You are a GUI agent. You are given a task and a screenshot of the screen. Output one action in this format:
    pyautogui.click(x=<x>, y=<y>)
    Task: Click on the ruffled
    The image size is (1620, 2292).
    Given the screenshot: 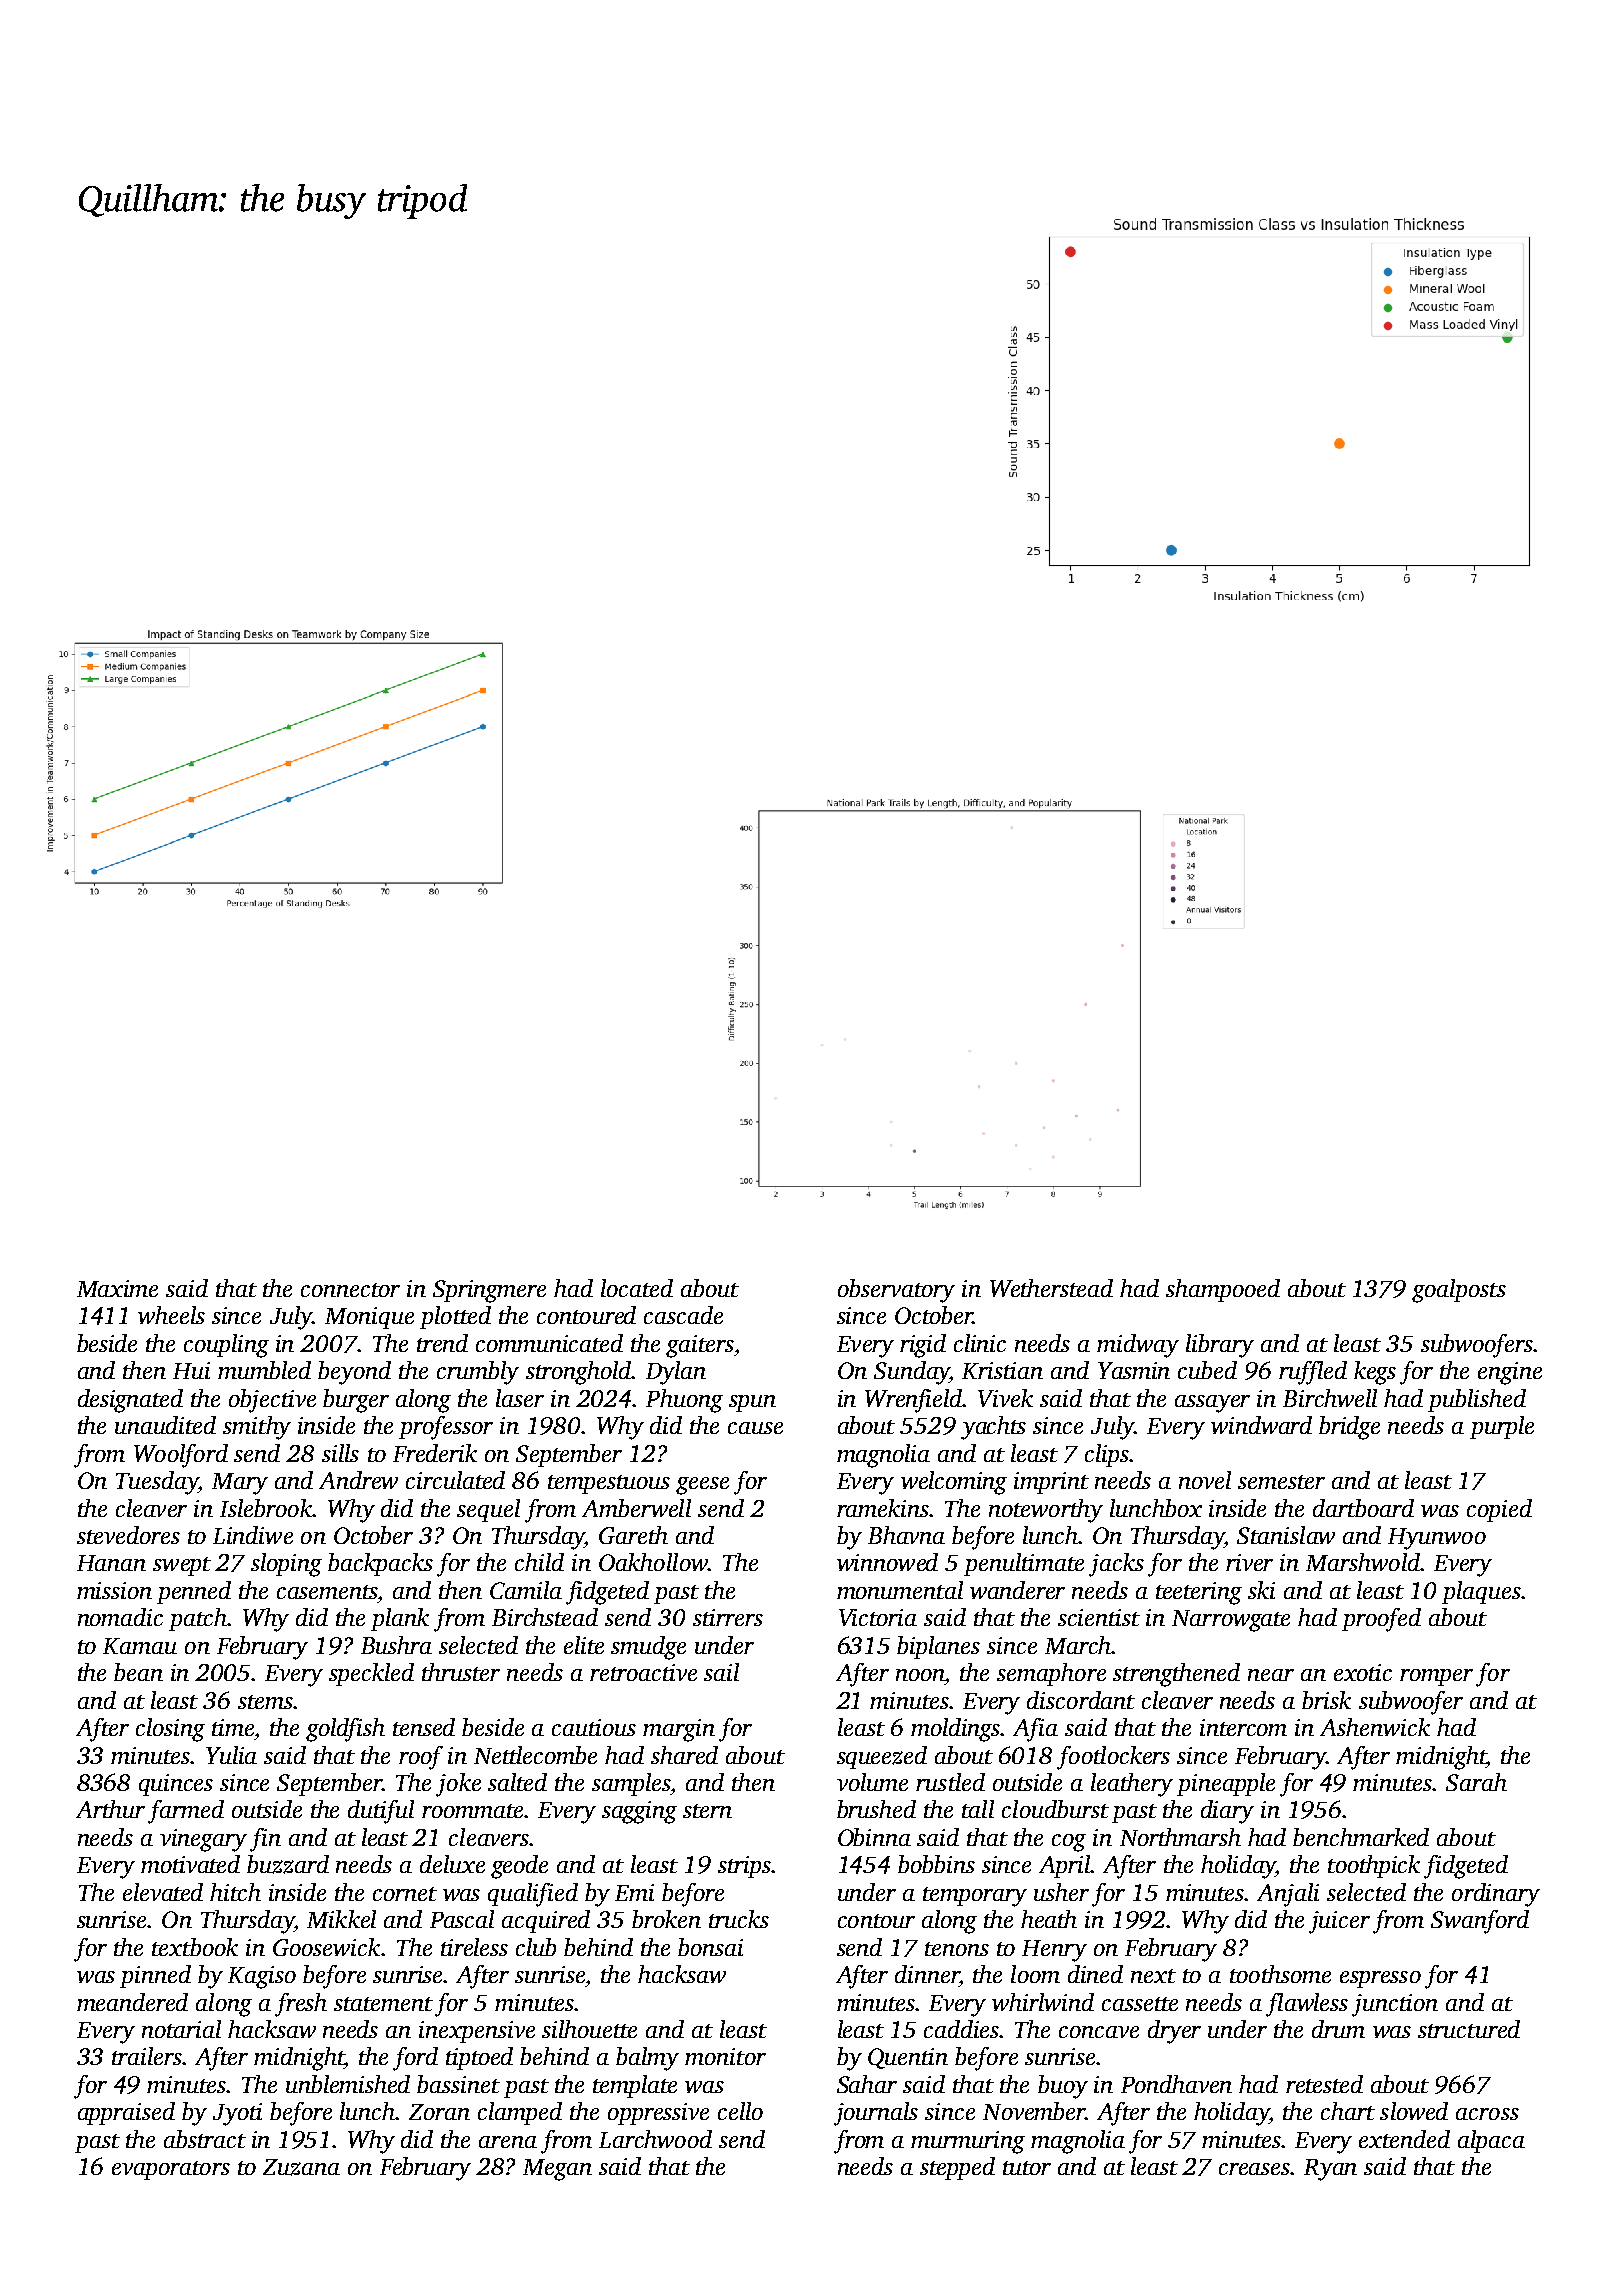 What is the action you would take?
    pyautogui.click(x=1313, y=1373)
